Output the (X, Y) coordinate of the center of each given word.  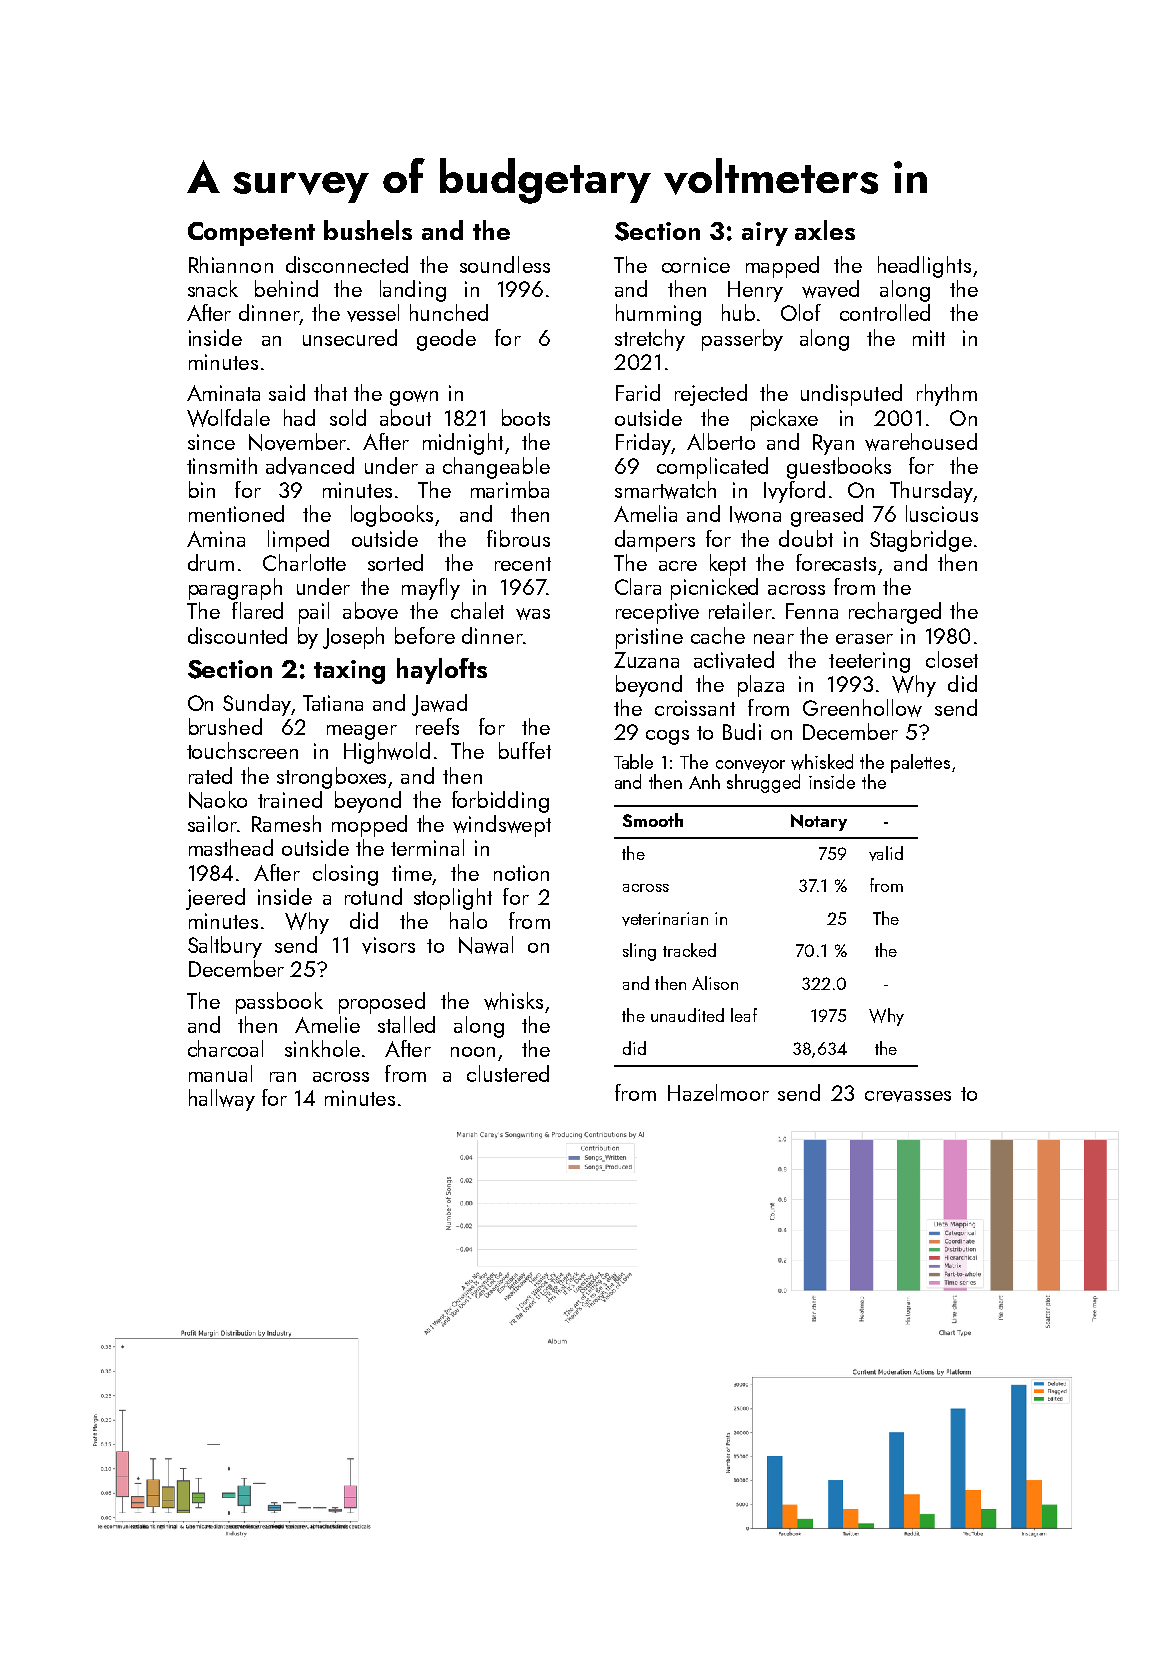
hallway (222, 1100)
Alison (715, 983)
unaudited (687, 1015)
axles (825, 230)
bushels (368, 230)
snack (213, 288)
